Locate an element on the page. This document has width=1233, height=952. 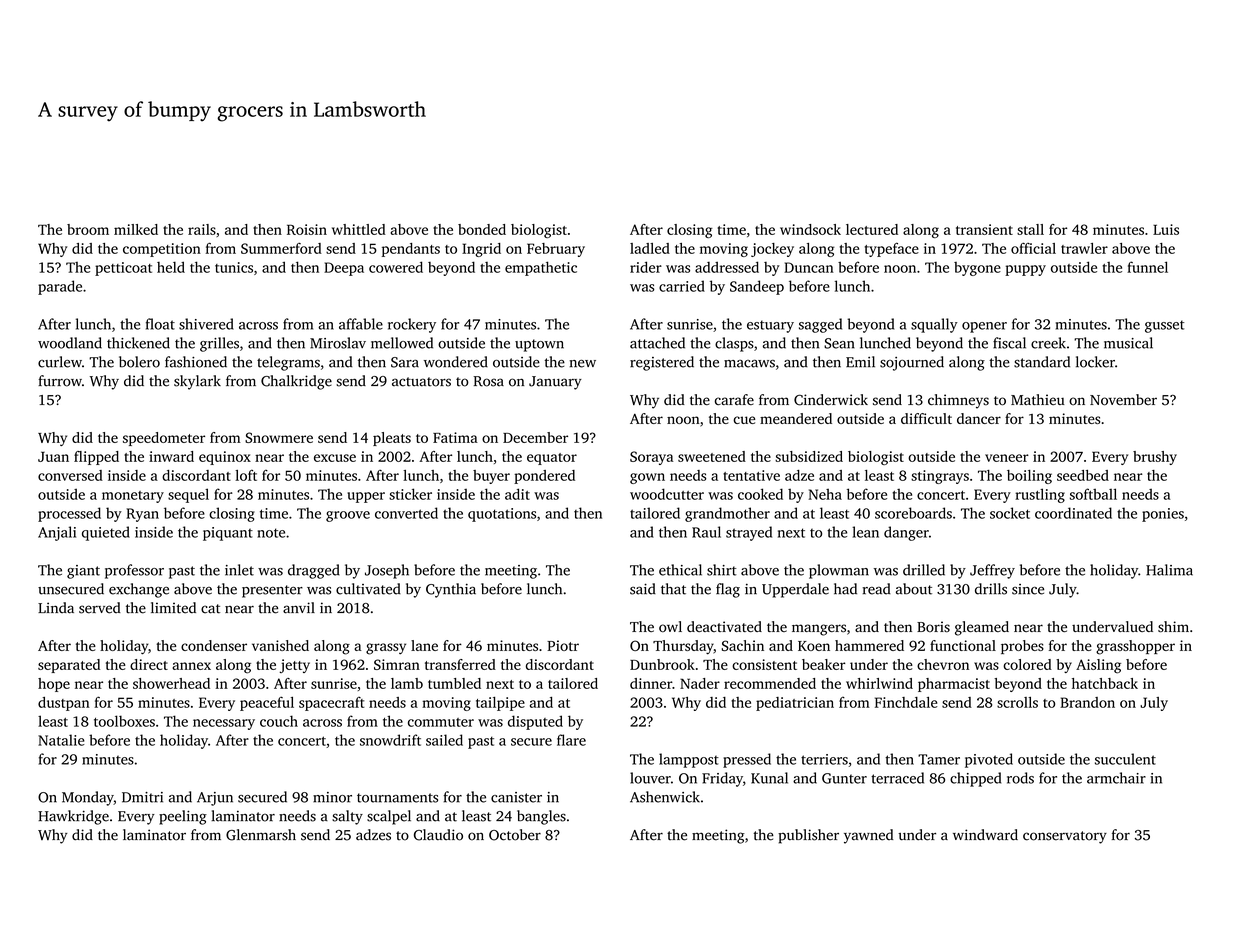
Juan is located at coordinates (53, 456).
